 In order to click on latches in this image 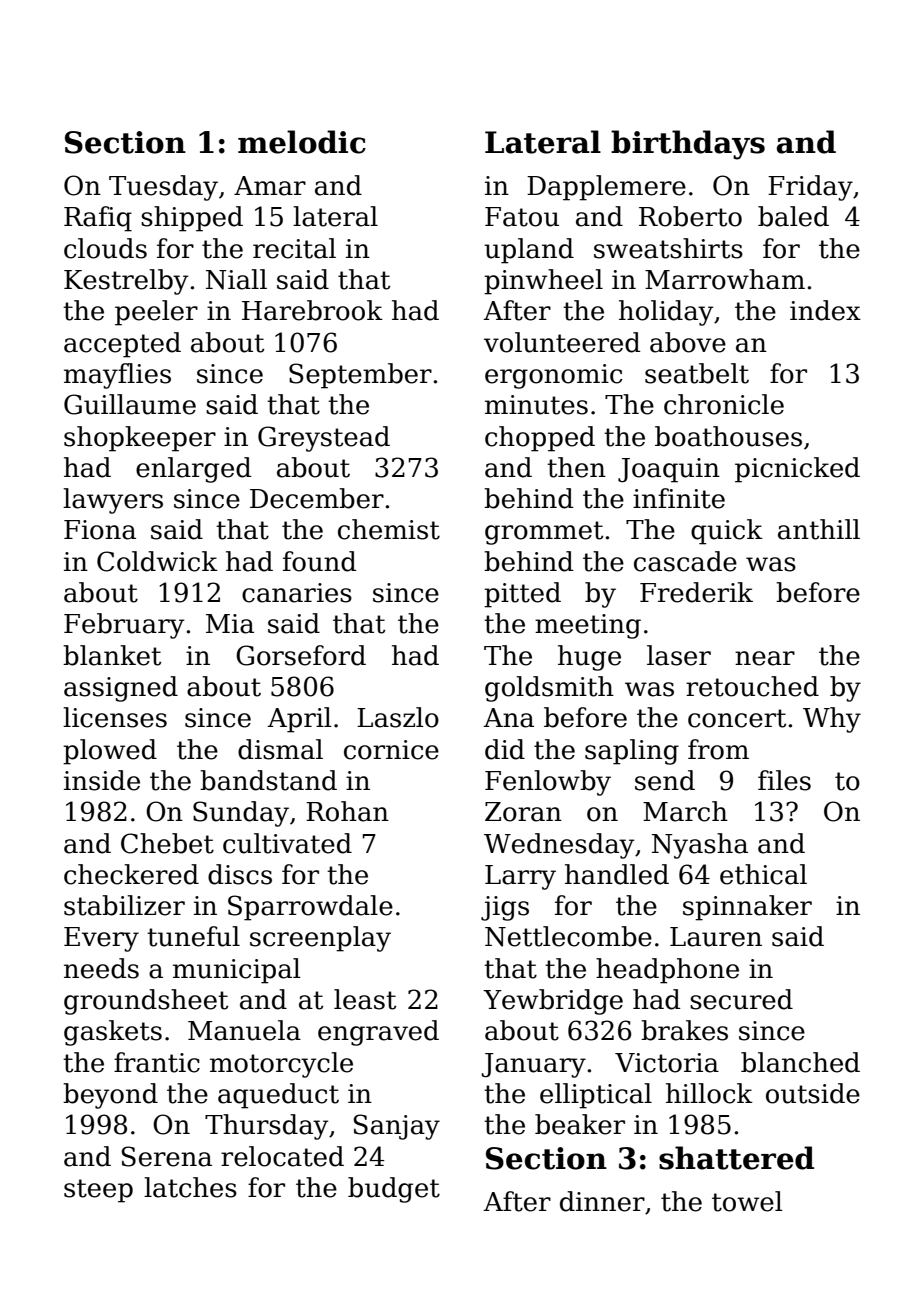, I will do `click(190, 1187)`.
